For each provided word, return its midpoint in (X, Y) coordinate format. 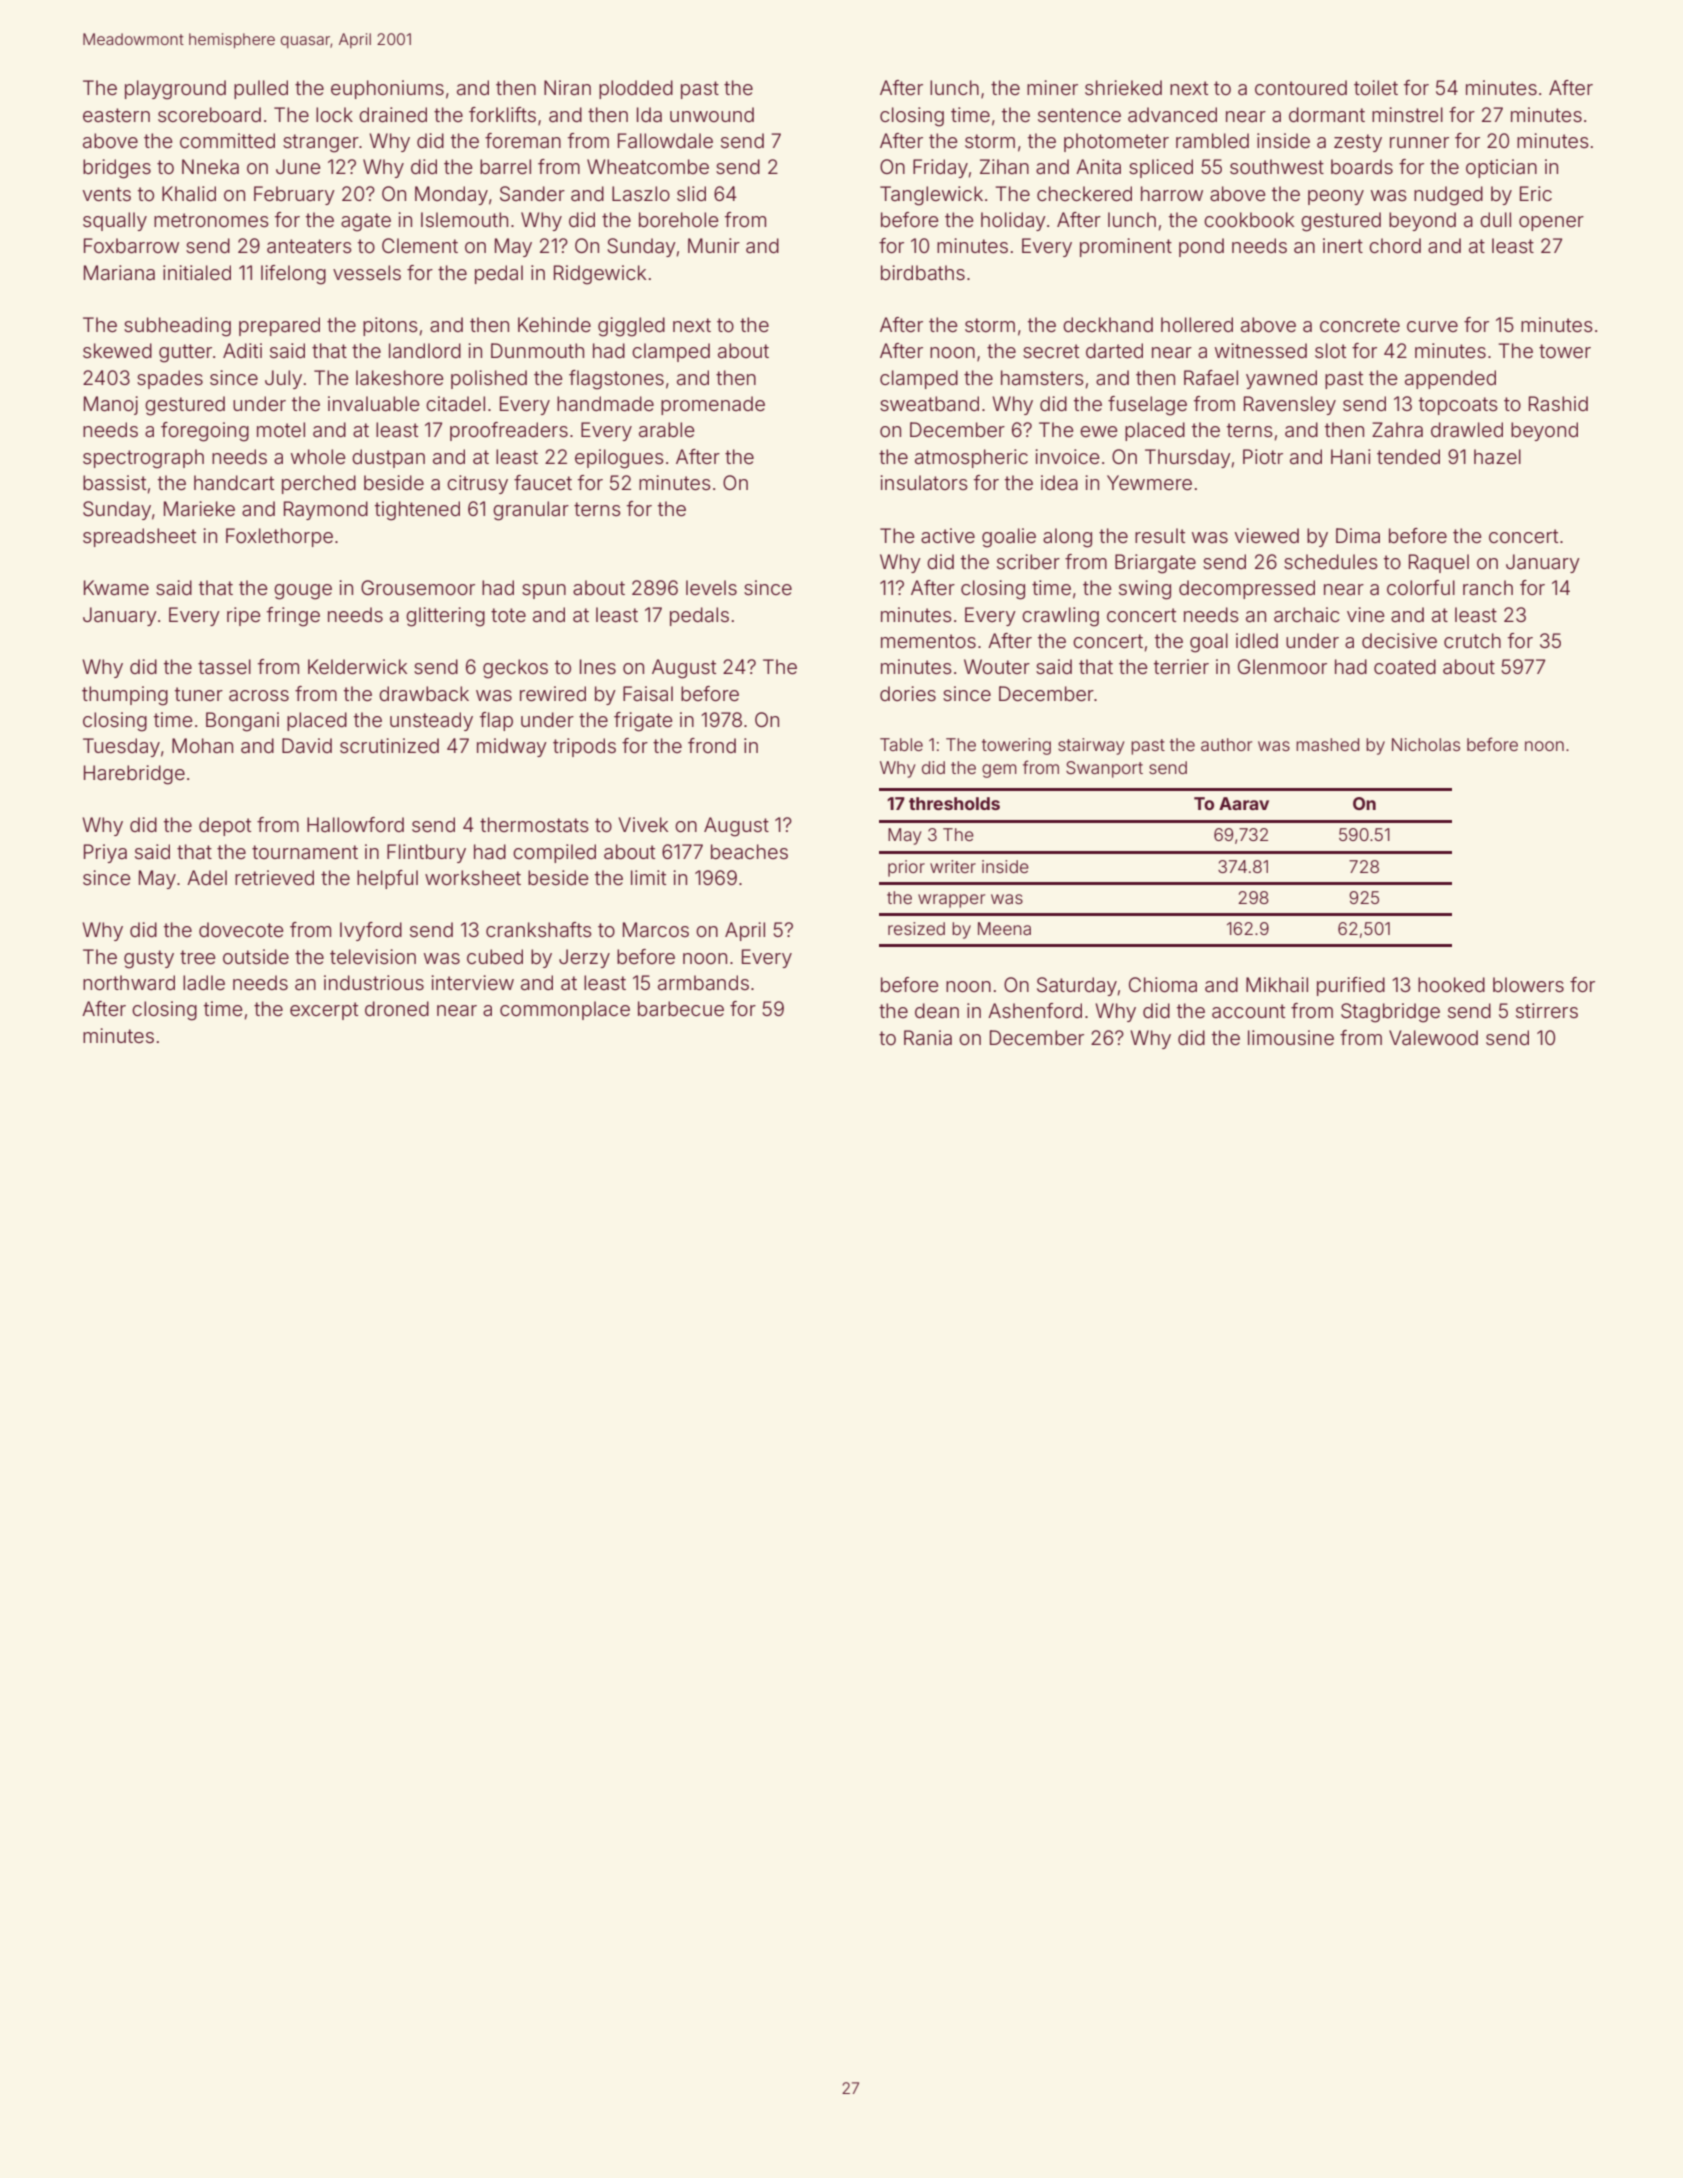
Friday (940, 168)
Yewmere (1149, 482)
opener (1551, 223)
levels (711, 587)
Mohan (202, 745)
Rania (928, 1038)
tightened (417, 511)
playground (175, 90)
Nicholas (1426, 744)
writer (953, 866)
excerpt (324, 1011)
